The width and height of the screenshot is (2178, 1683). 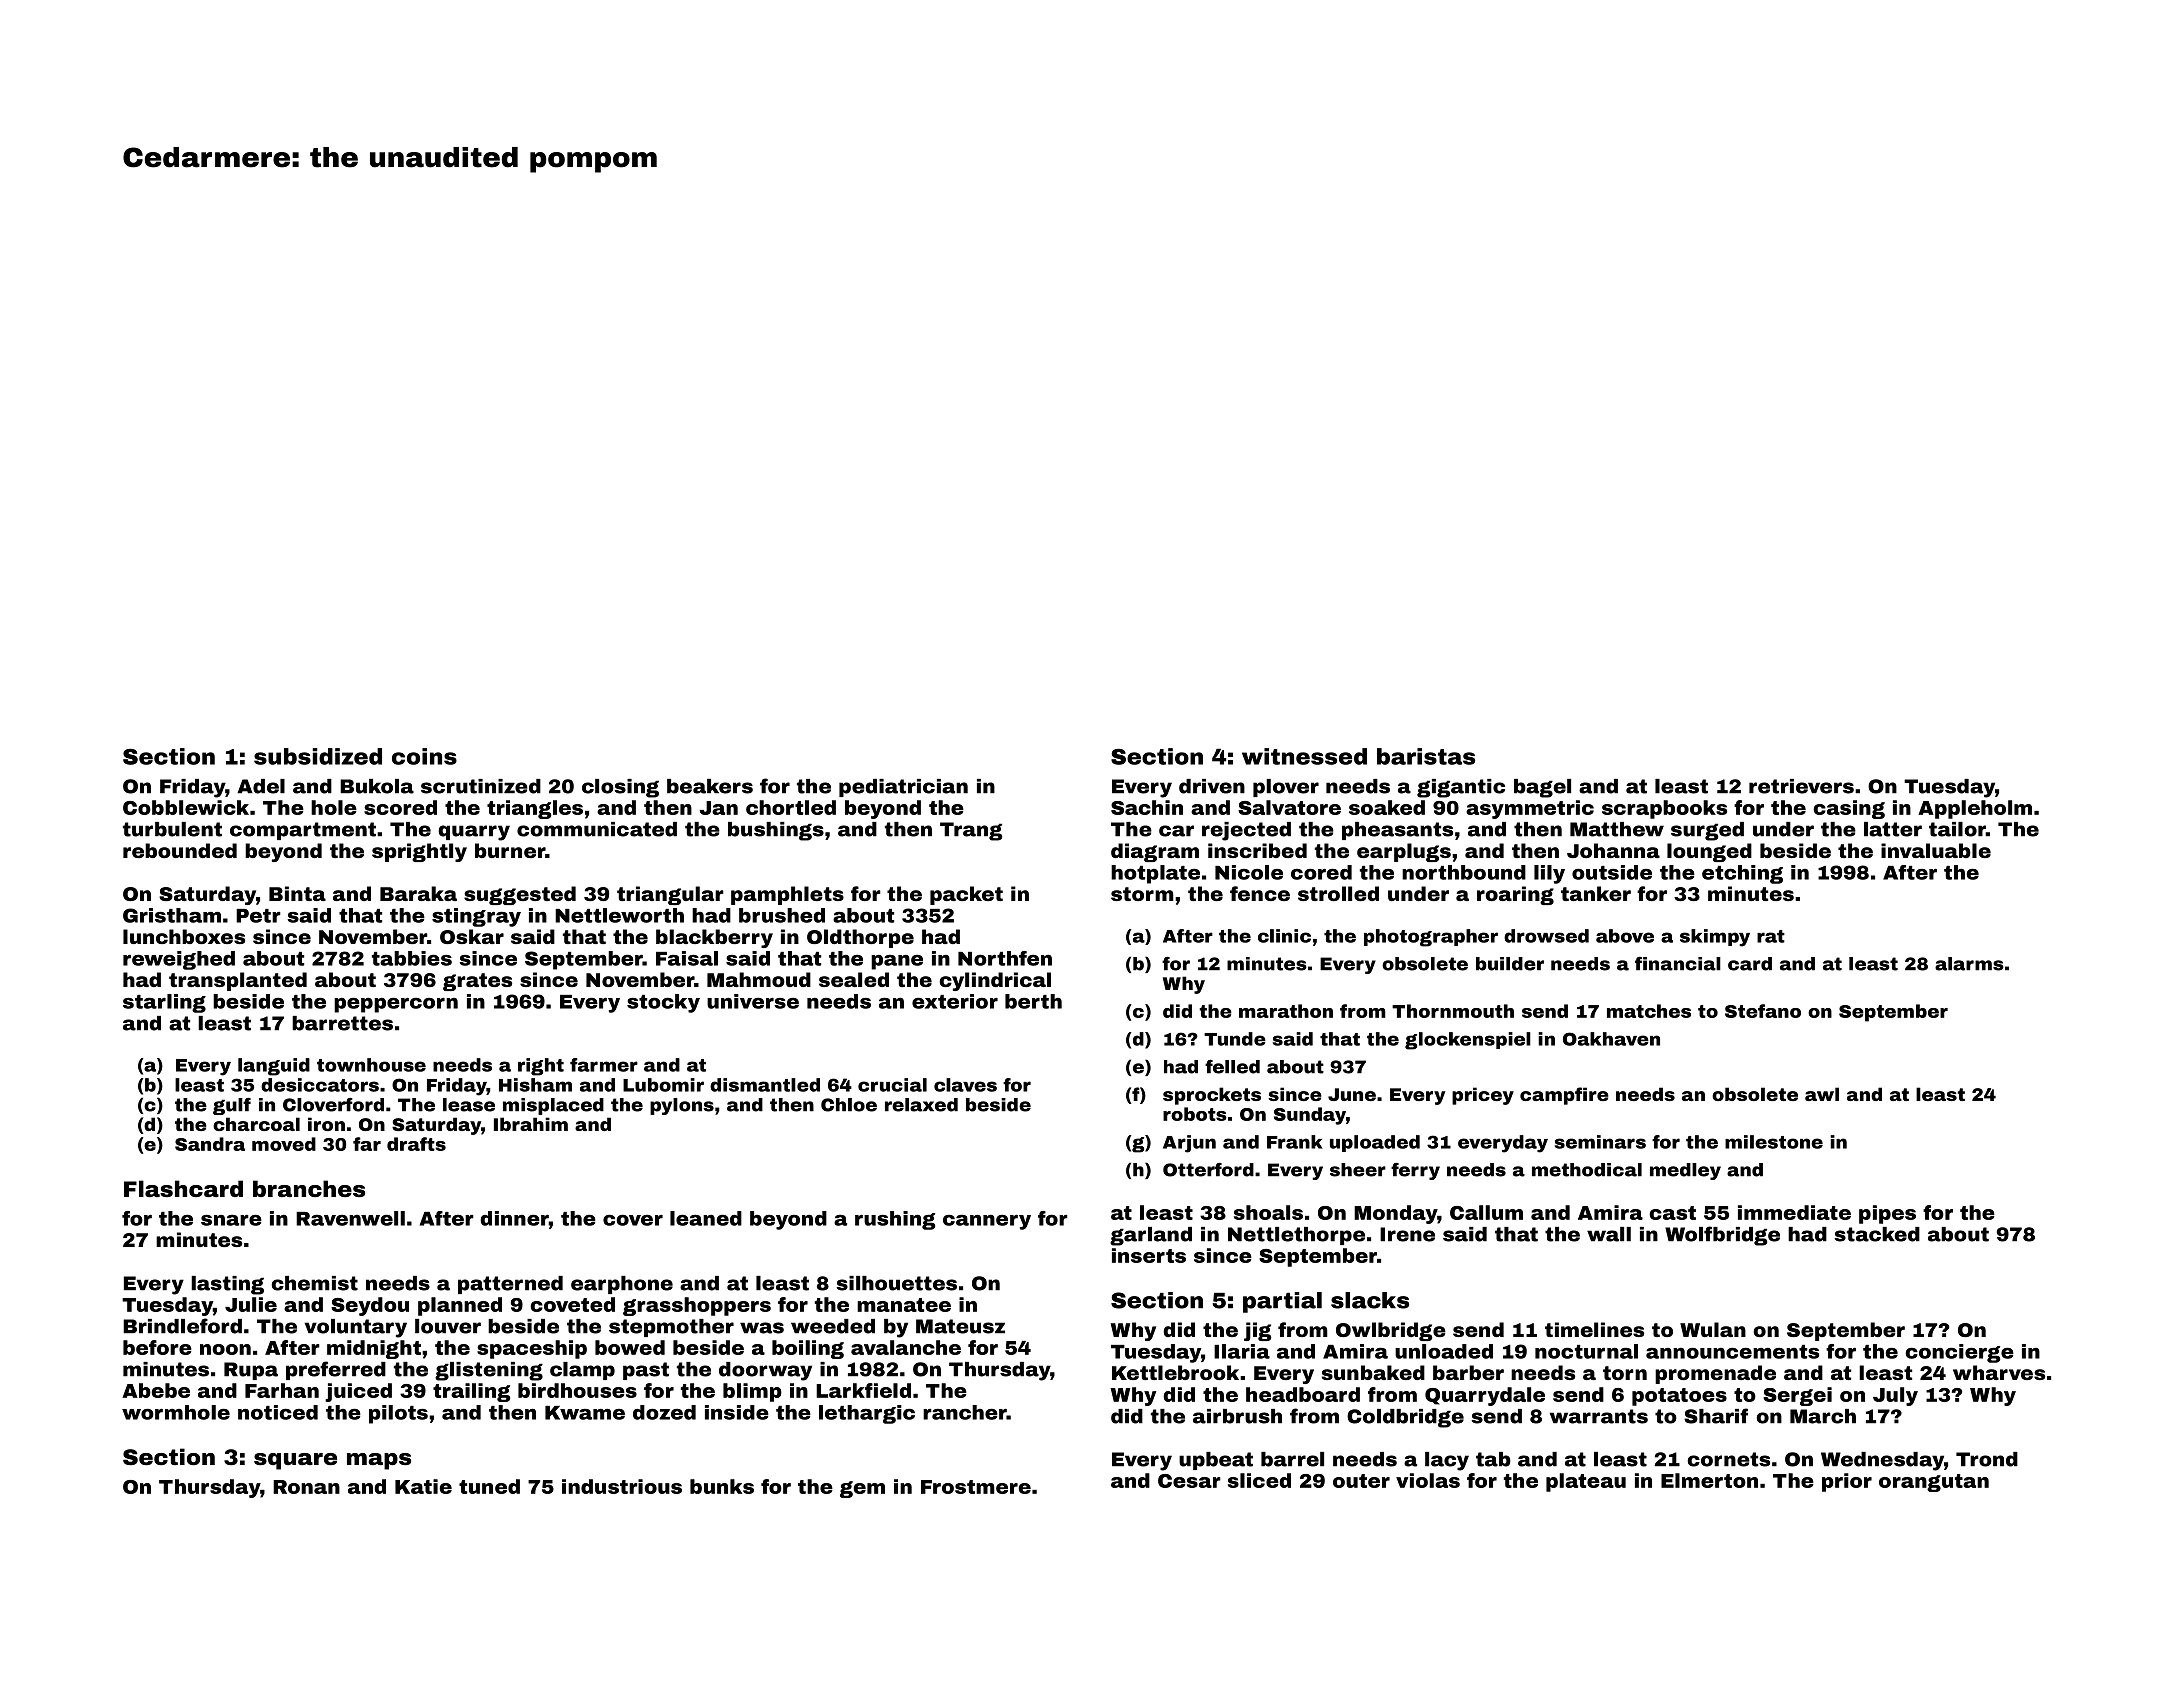 What do you see at coordinates (1155, 874) in the screenshot?
I see `hotplate` at bounding box center [1155, 874].
